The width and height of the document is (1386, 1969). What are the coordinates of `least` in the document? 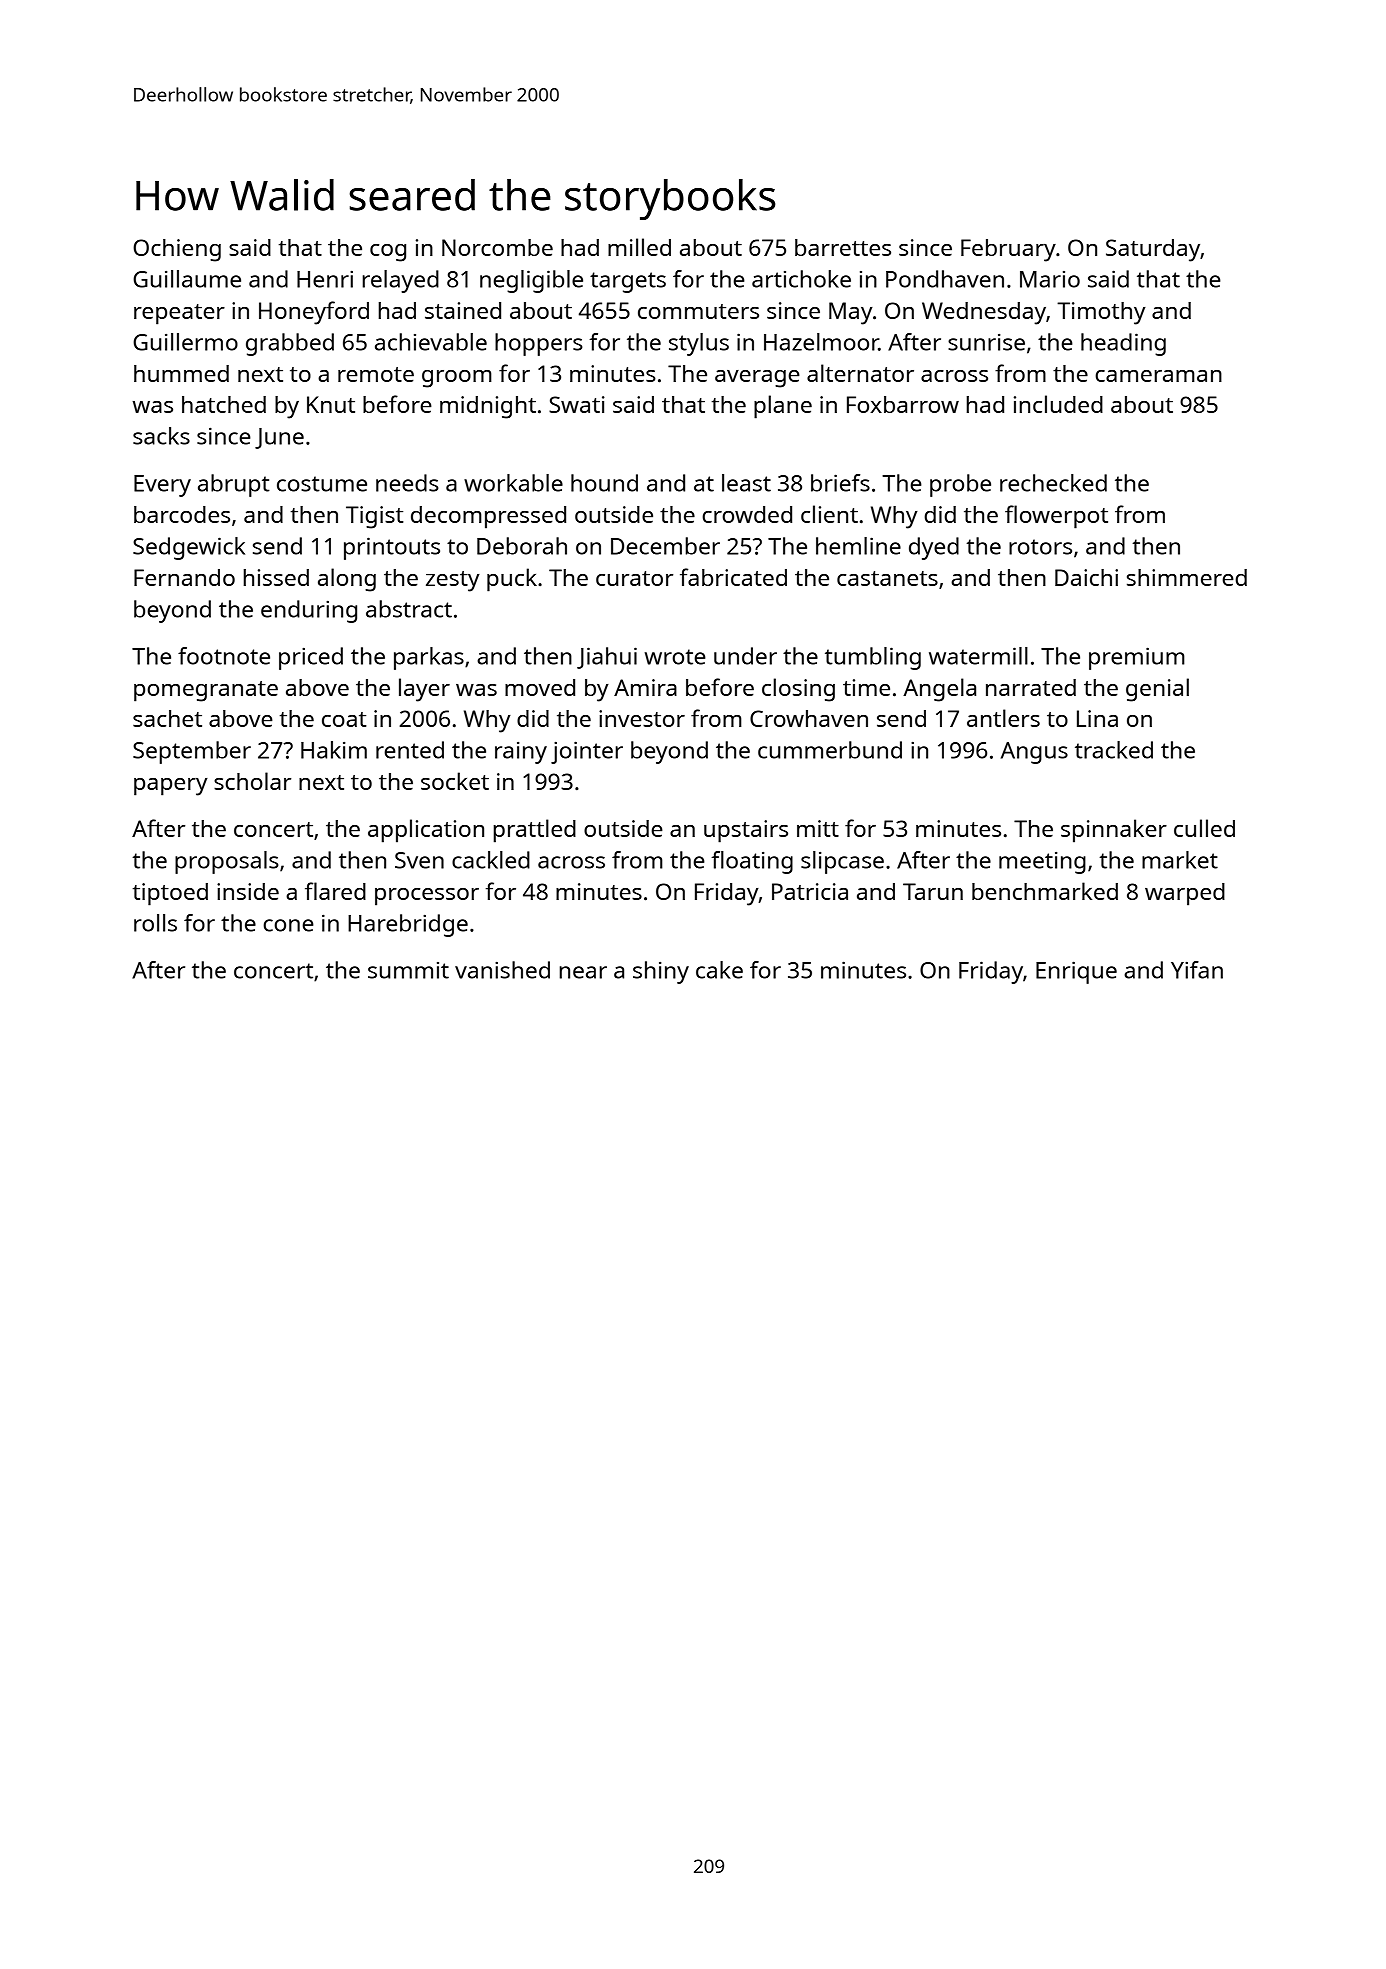 It's located at (746, 483).
